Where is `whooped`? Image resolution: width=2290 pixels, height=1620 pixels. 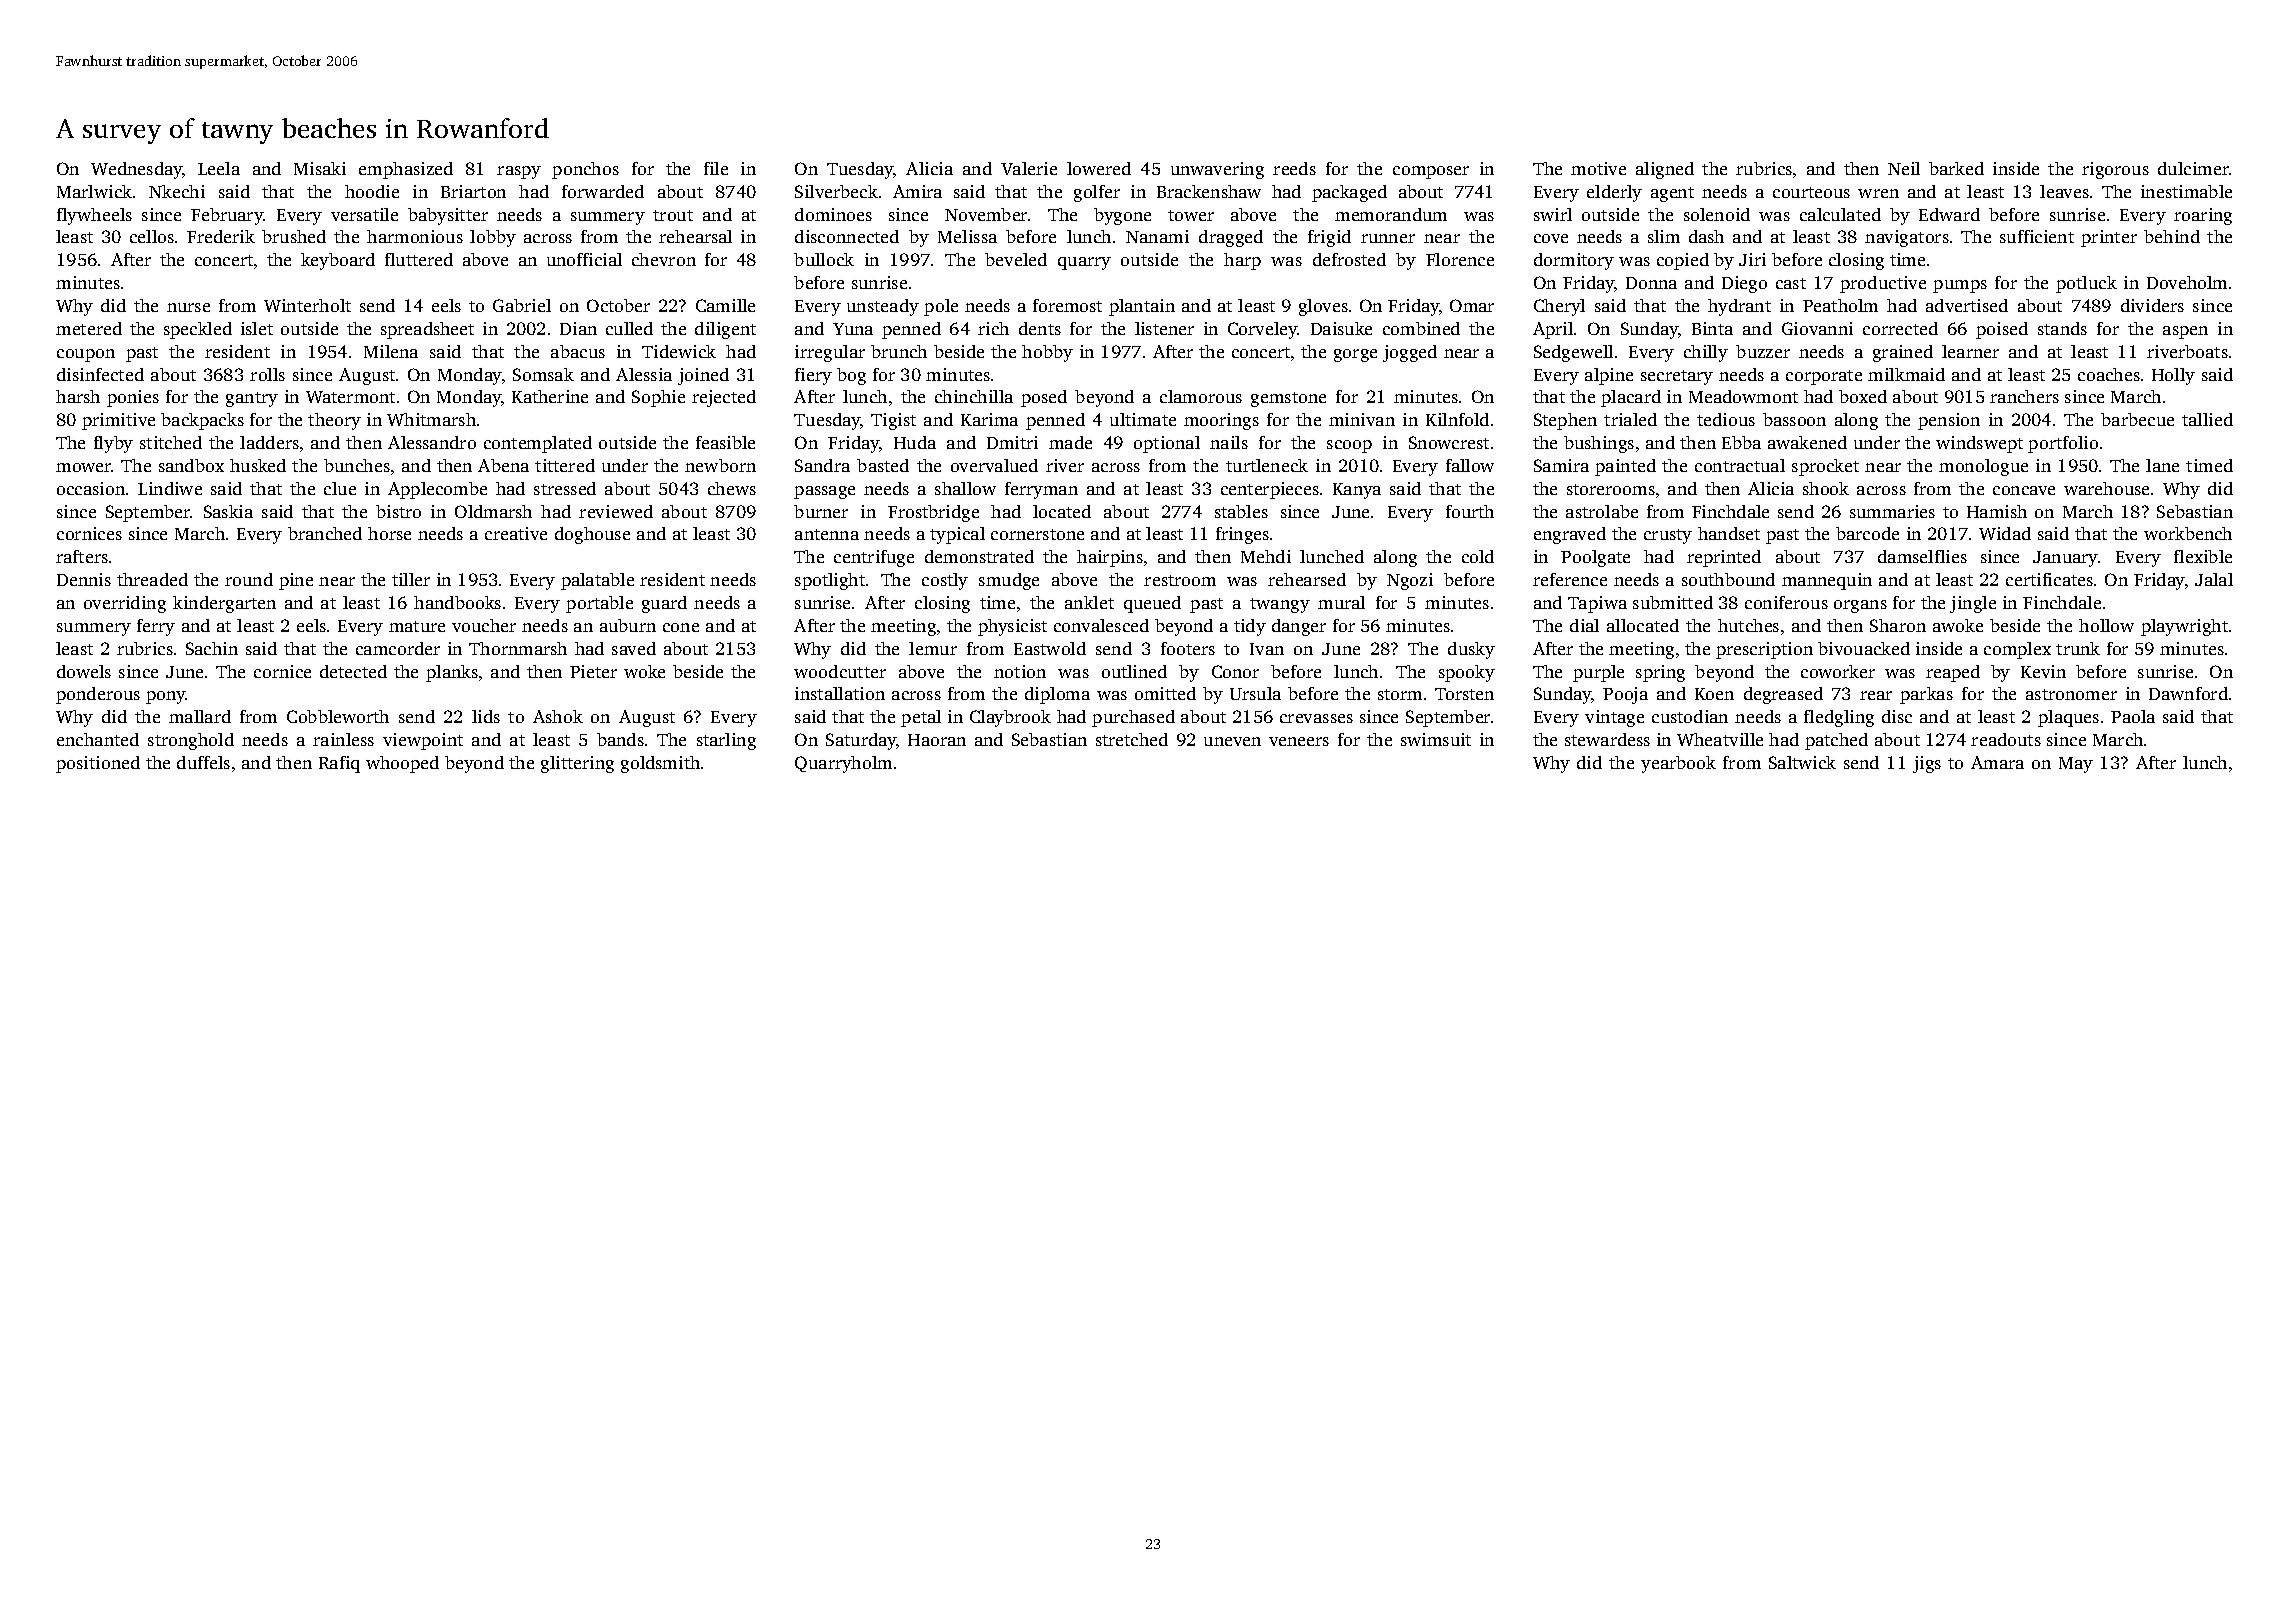
whooped is located at coordinates (402, 764).
